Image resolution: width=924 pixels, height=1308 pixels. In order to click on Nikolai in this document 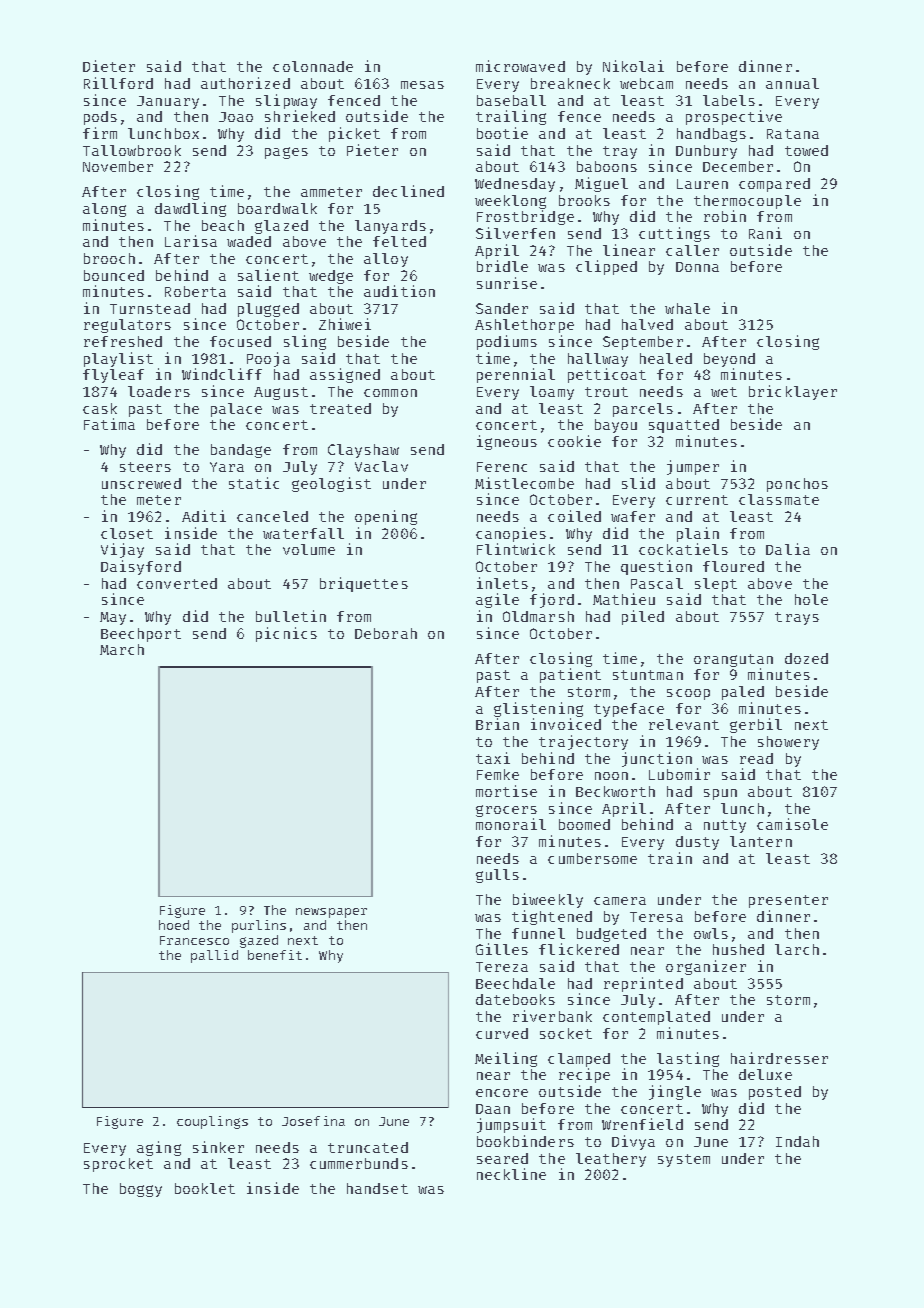, I will do `click(633, 66)`.
